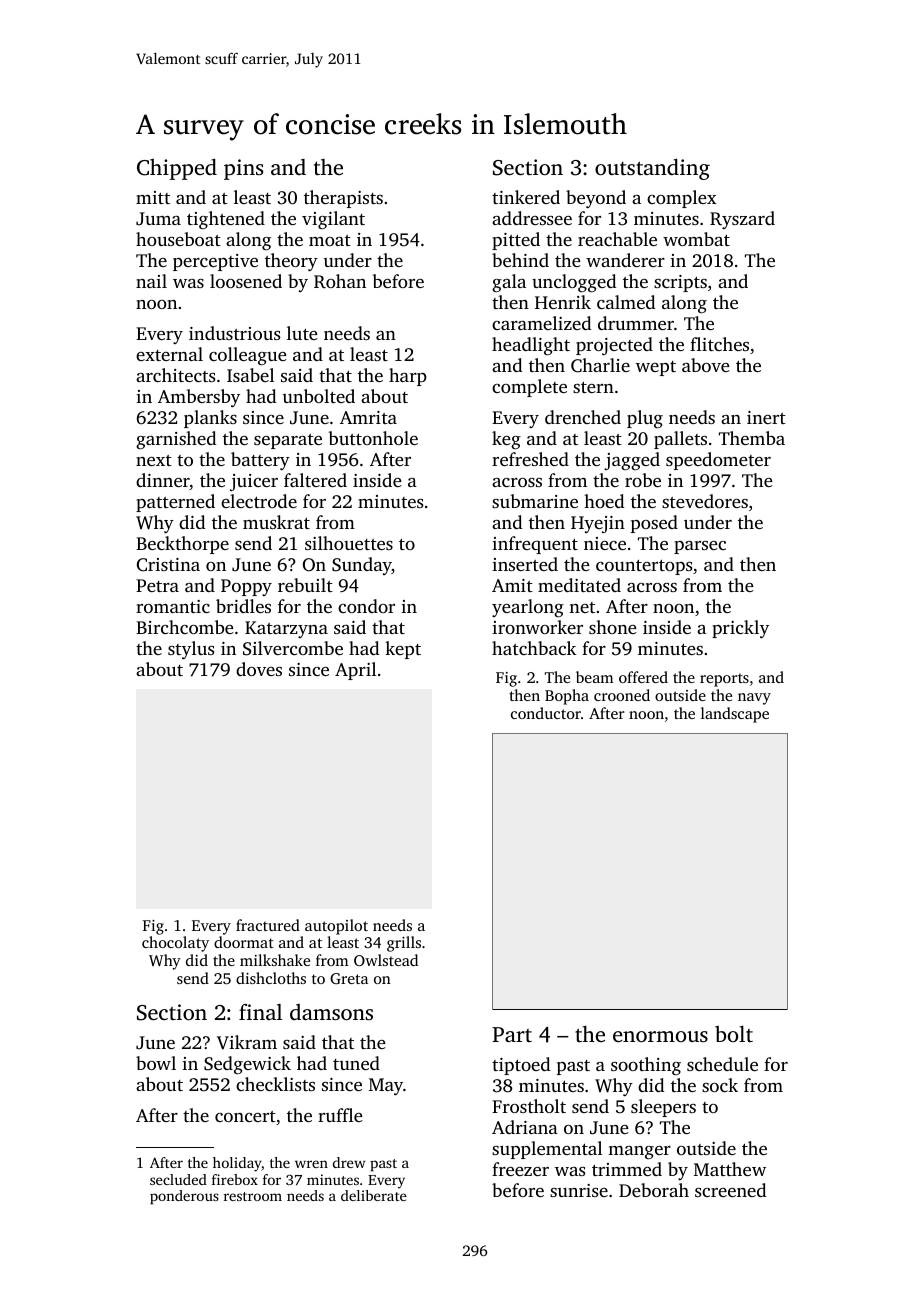 Image resolution: width=924 pixels, height=1311 pixels. I want to click on Matthew, so click(730, 1169).
